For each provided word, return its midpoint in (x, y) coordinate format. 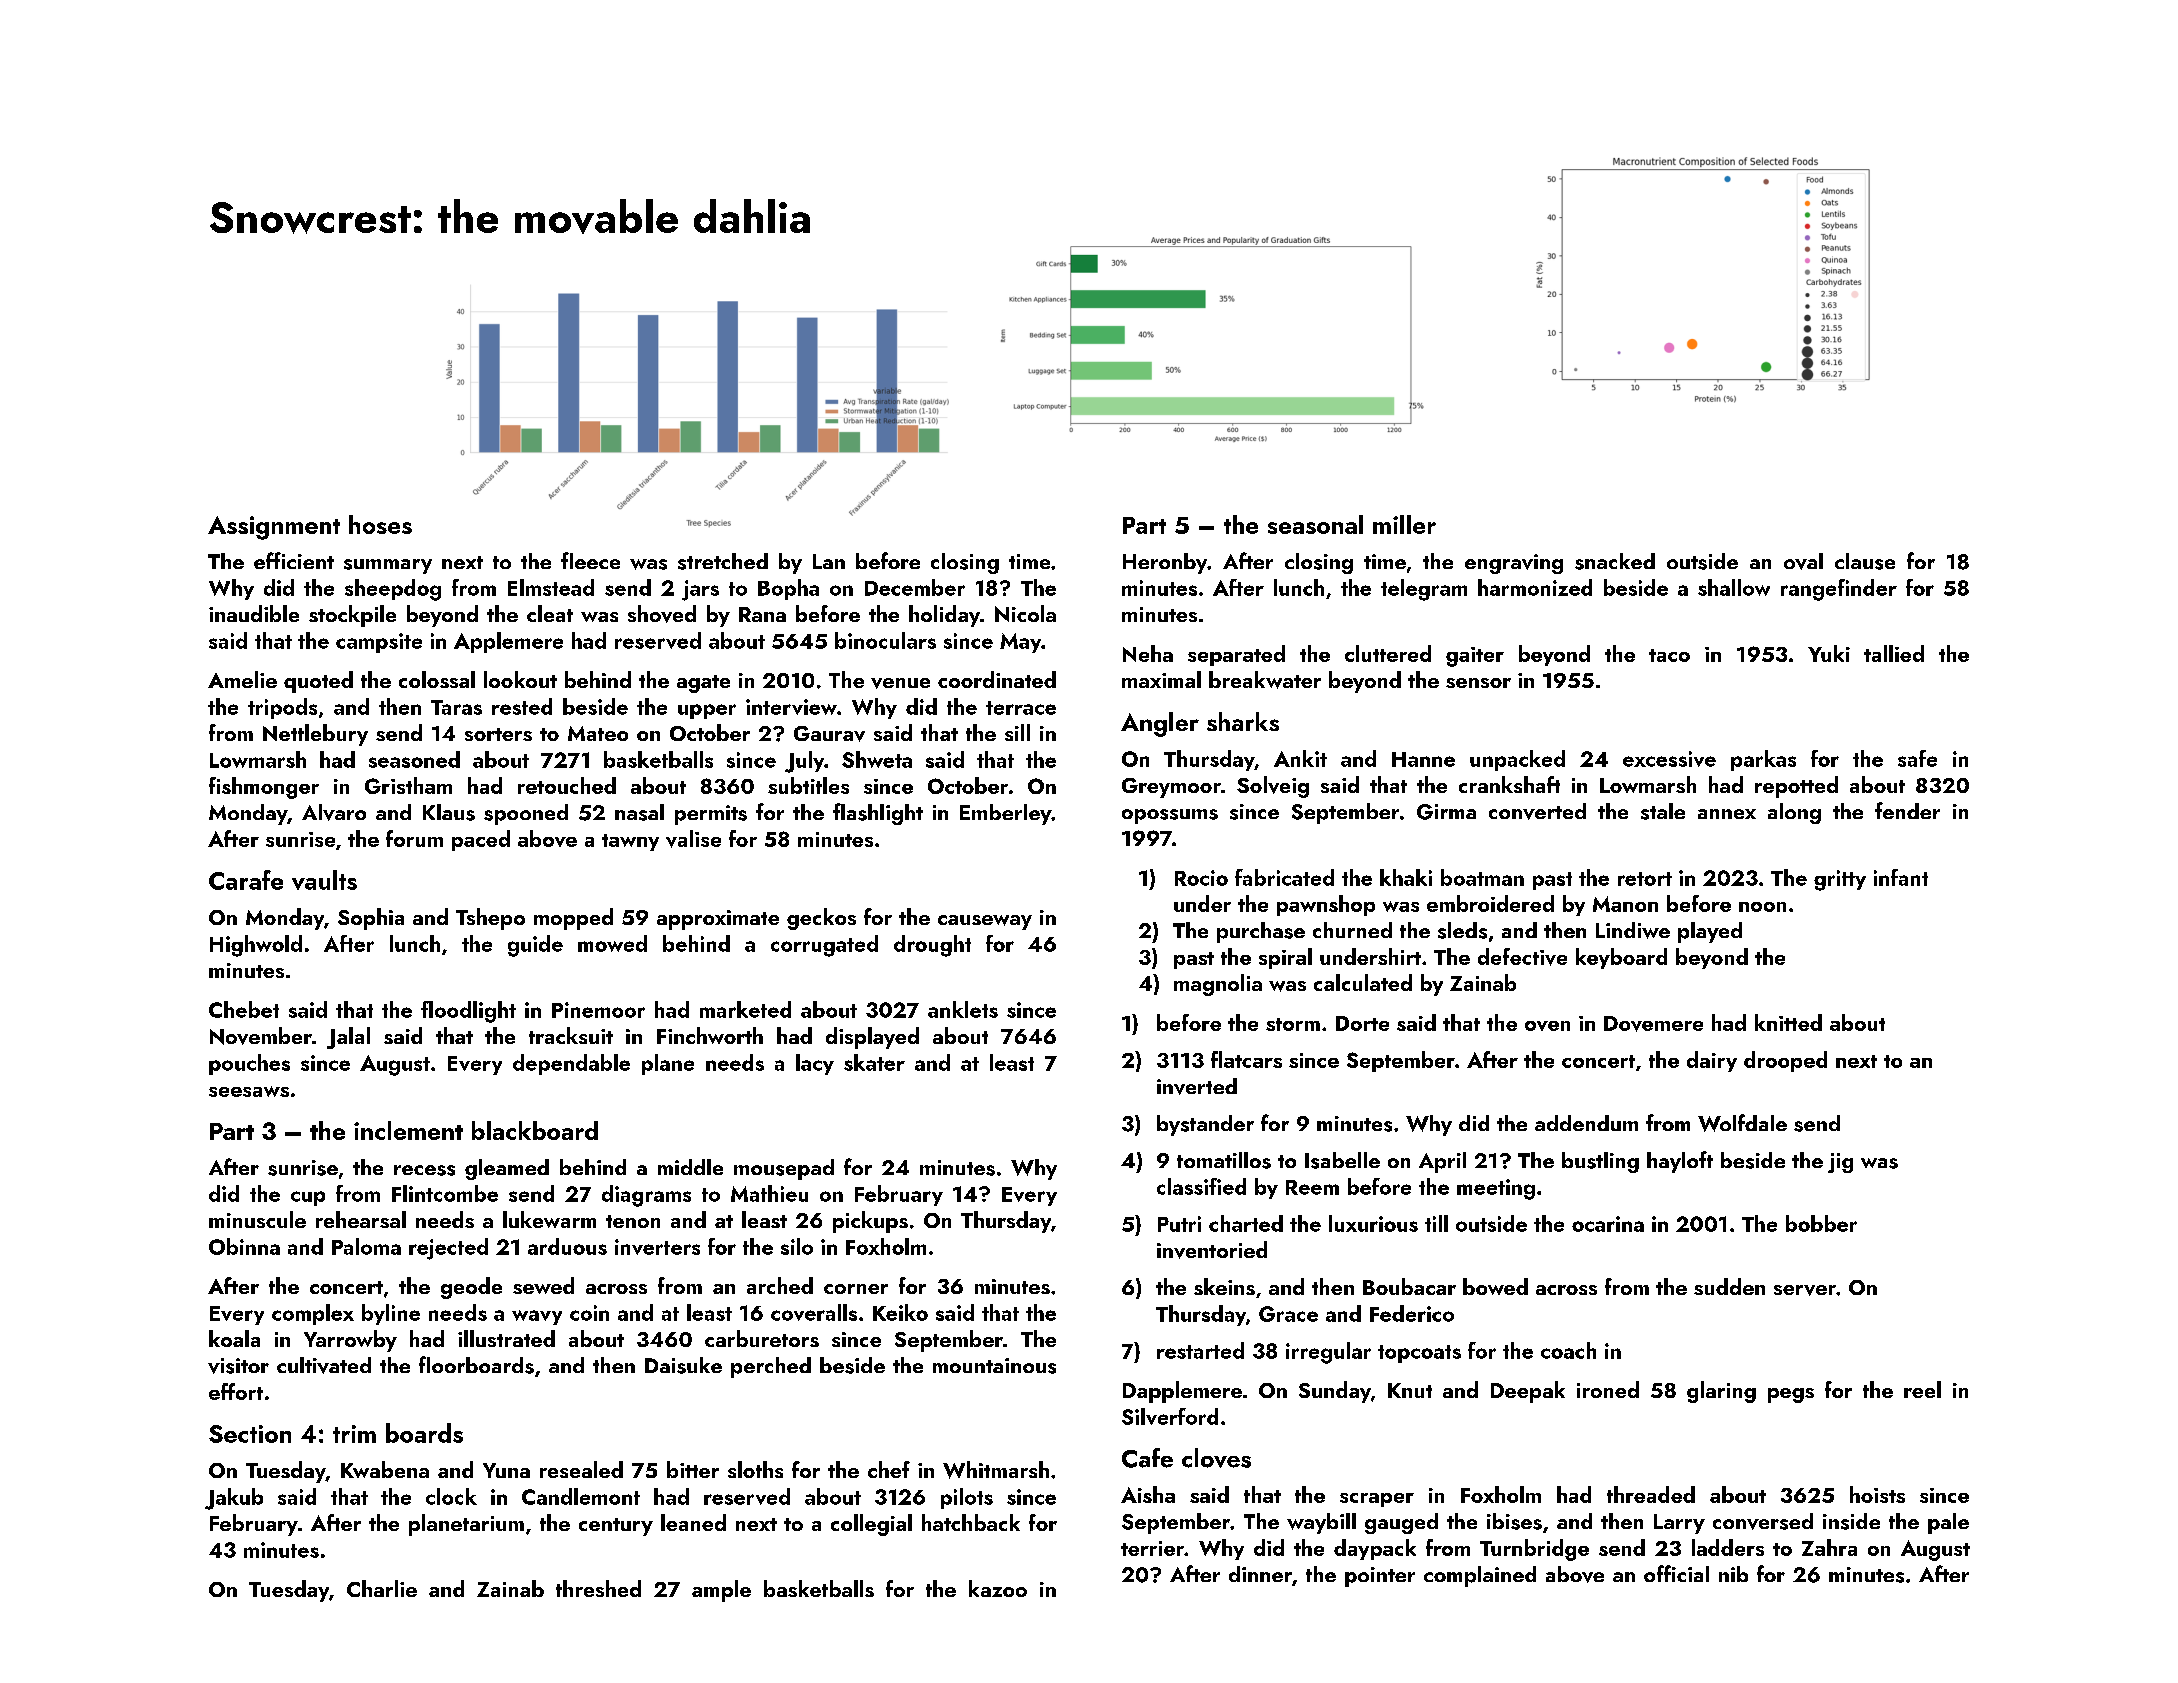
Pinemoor (598, 1010)
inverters (657, 1247)
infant (1901, 877)
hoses (380, 524)
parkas (1763, 760)
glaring (1721, 1392)
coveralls (814, 1312)
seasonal (1315, 524)
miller (1404, 524)
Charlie (382, 1588)
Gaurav (829, 734)
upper (707, 711)
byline (391, 1314)
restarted (1200, 1350)
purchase (1261, 932)
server (1805, 1290)
